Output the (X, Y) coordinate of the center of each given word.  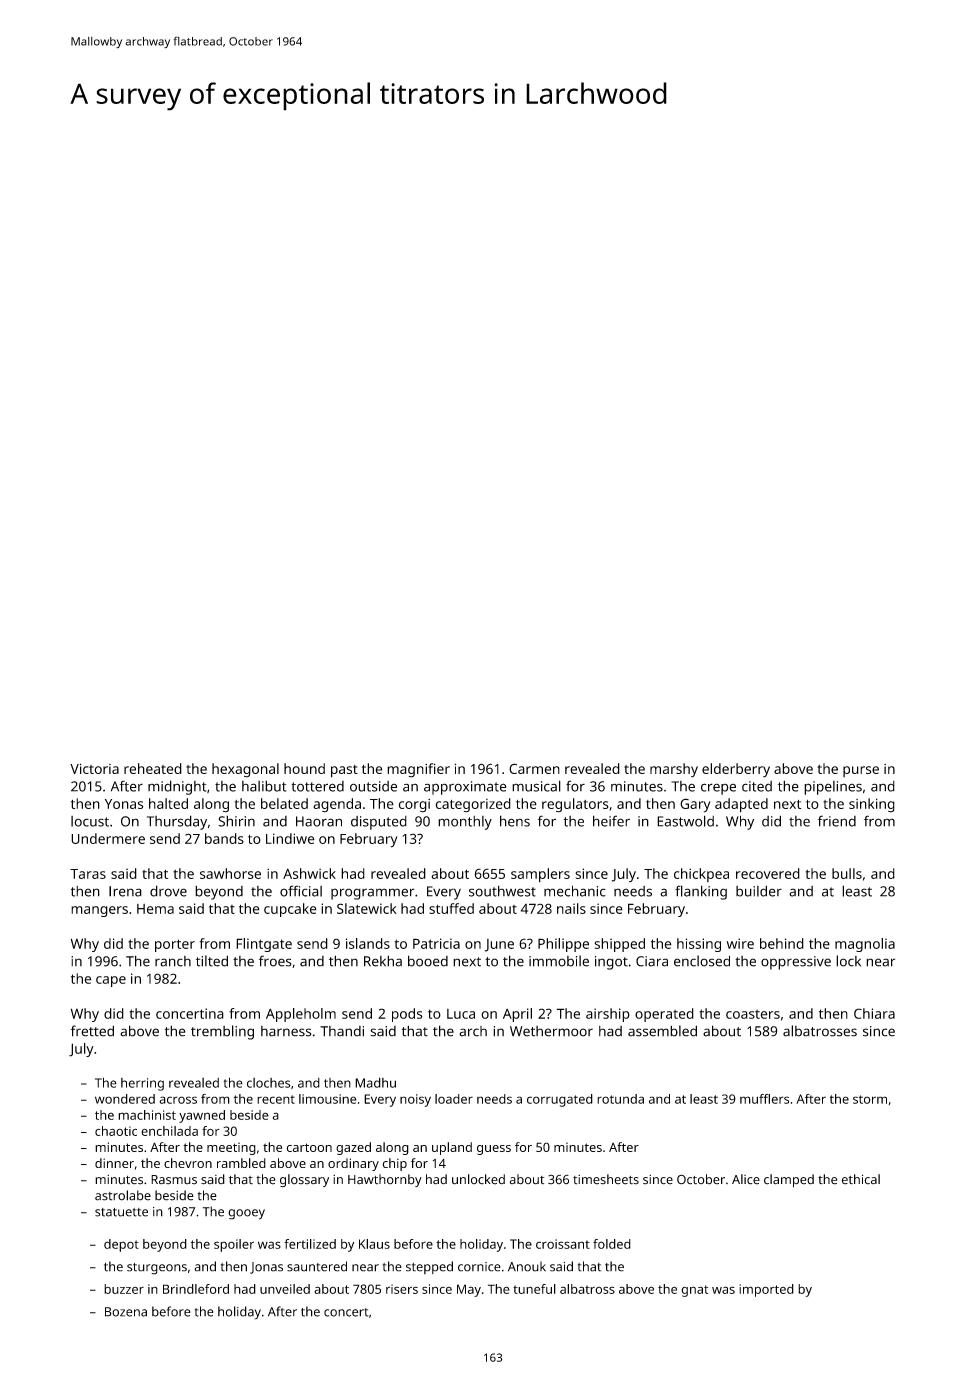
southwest (502, 891)
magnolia (865, 945)
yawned (202, 1116)
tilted (212, 961)
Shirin (236, 821)
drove (168, 891)
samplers (540, 875)
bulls (847, 873)
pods (407, 1015)
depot (121, 1245)
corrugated (560, 1100)
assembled (662, 1031)
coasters (753, 1014)
